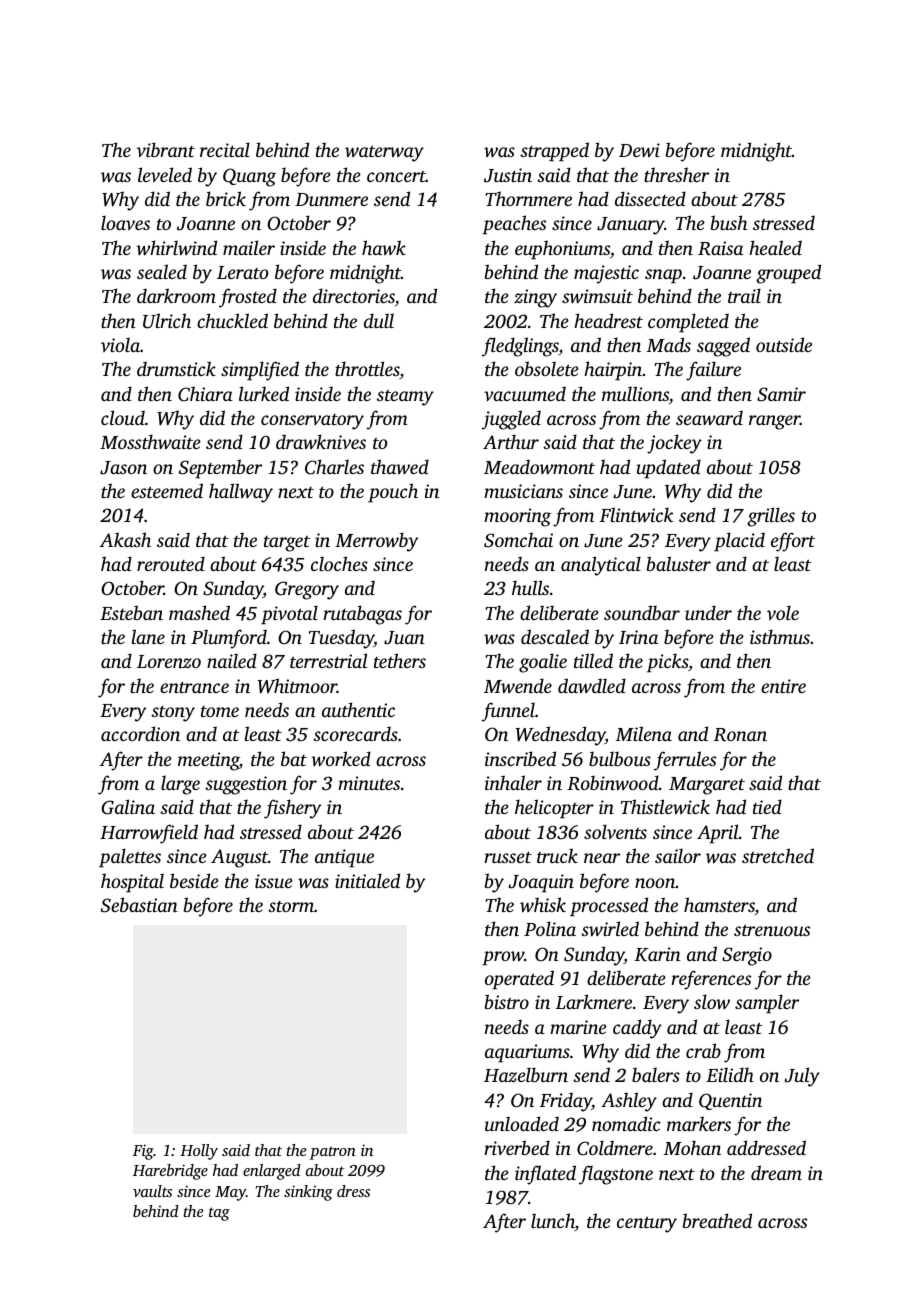  I want to click on grouped, so click(788, 274).
